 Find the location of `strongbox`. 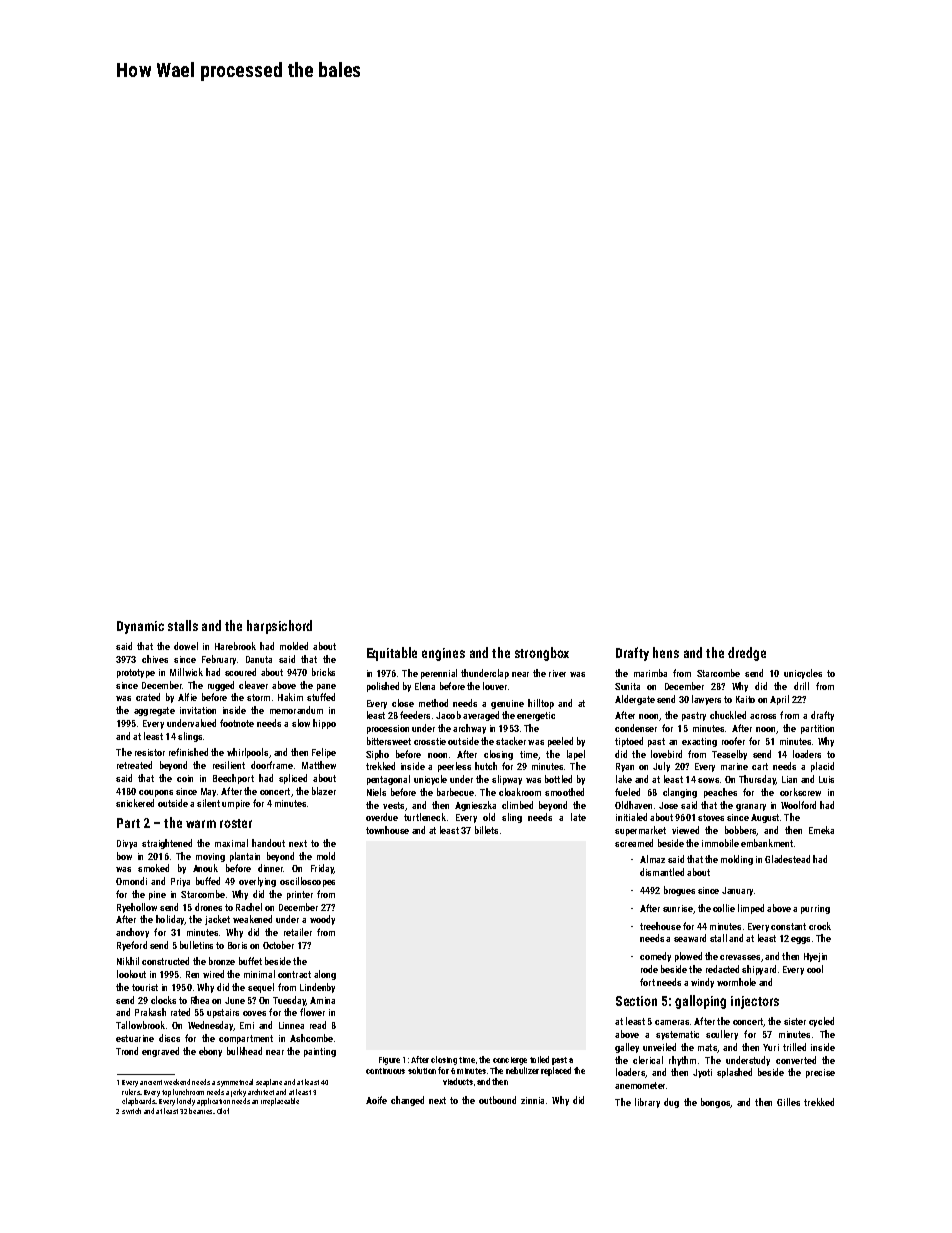

strongbox is located at coordinates (542, 654).
